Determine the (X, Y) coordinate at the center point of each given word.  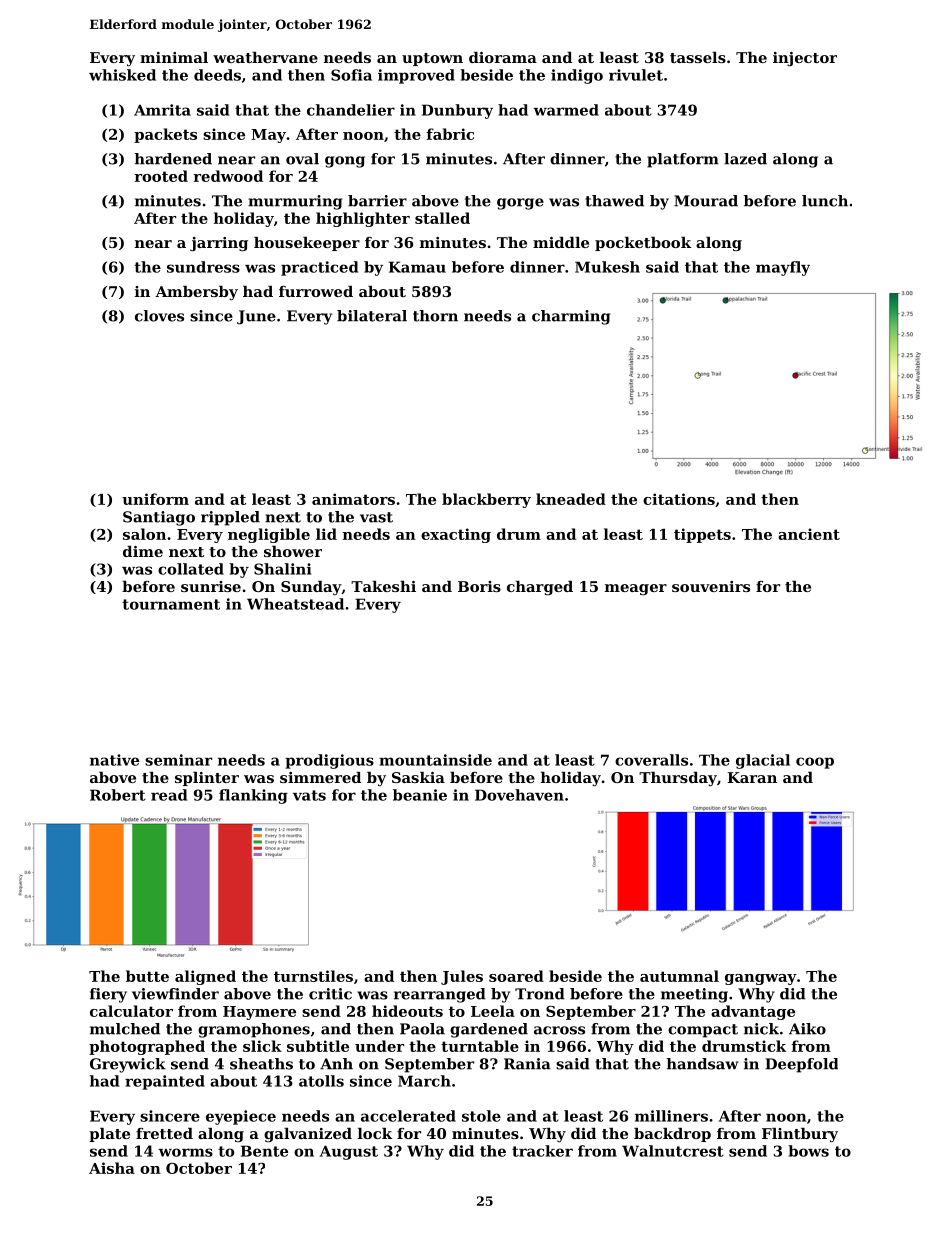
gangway (761, 979)
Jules (462, 977)
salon (144, 534)
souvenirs (711, 586)
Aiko (807, 1029)
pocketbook (643, 244)
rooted (161, 176)
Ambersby (196, 293)
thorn (435, 316)
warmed (566, 110)
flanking (253, 796)
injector (805, 59)
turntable (480, 1046)
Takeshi (383, 586)
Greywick (128, 1065)
